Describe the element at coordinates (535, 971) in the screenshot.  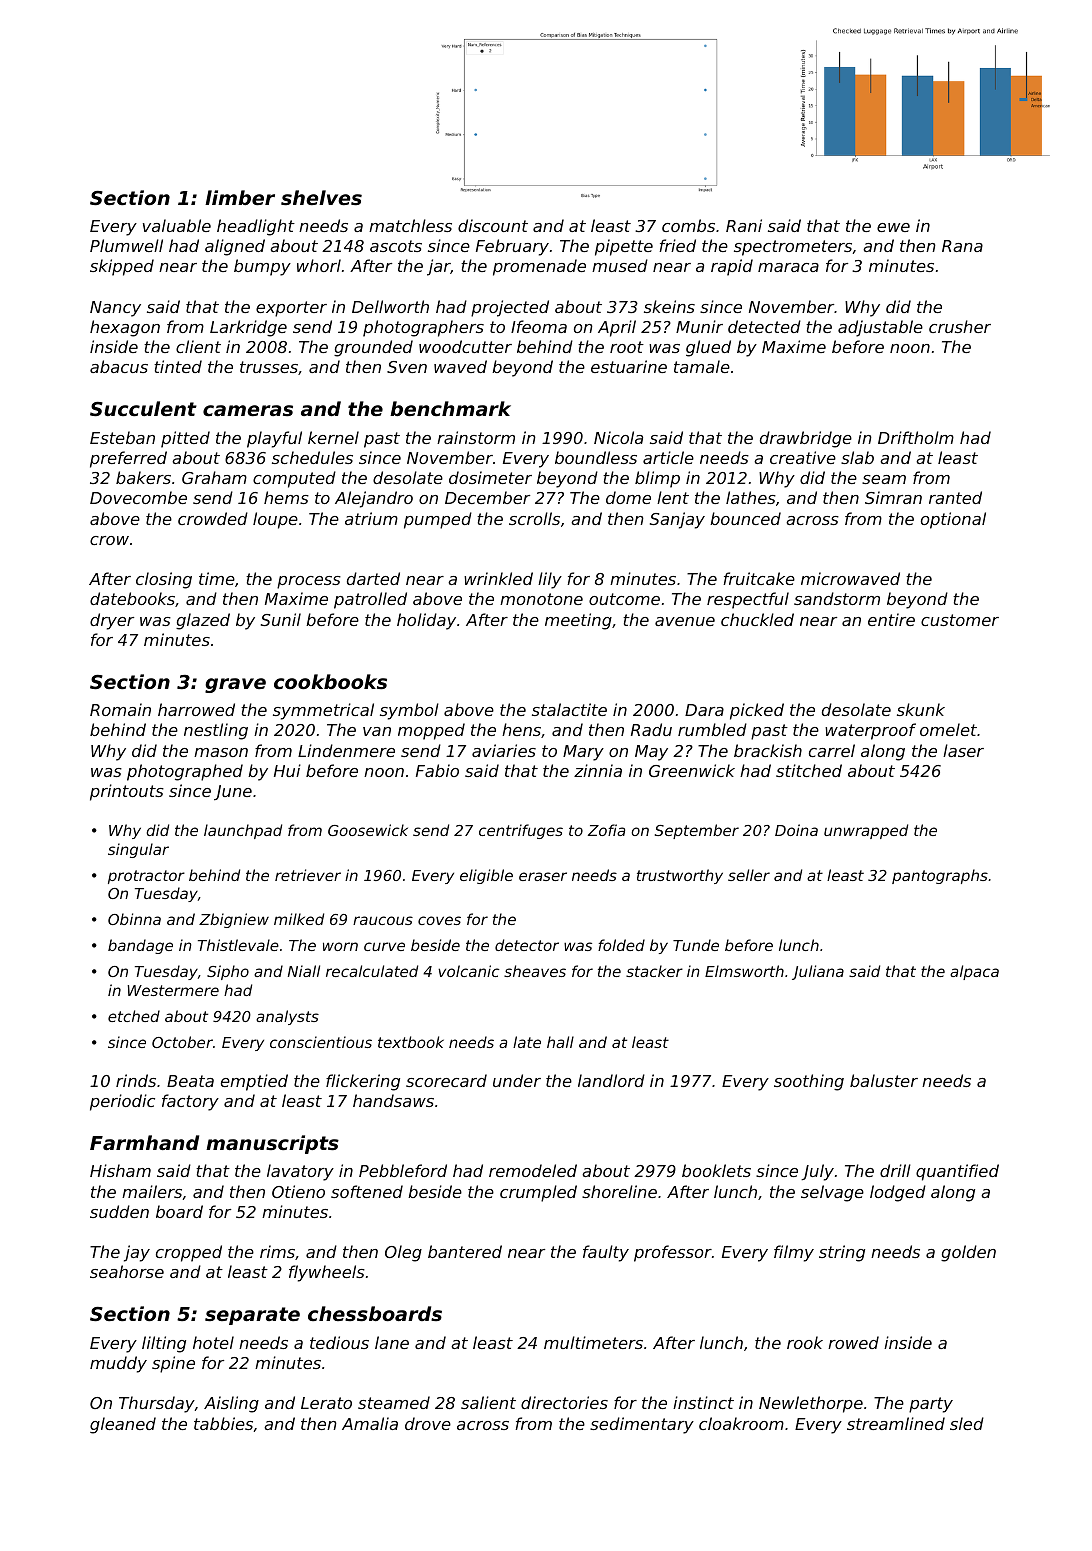
I see `sheaves` at that location.
